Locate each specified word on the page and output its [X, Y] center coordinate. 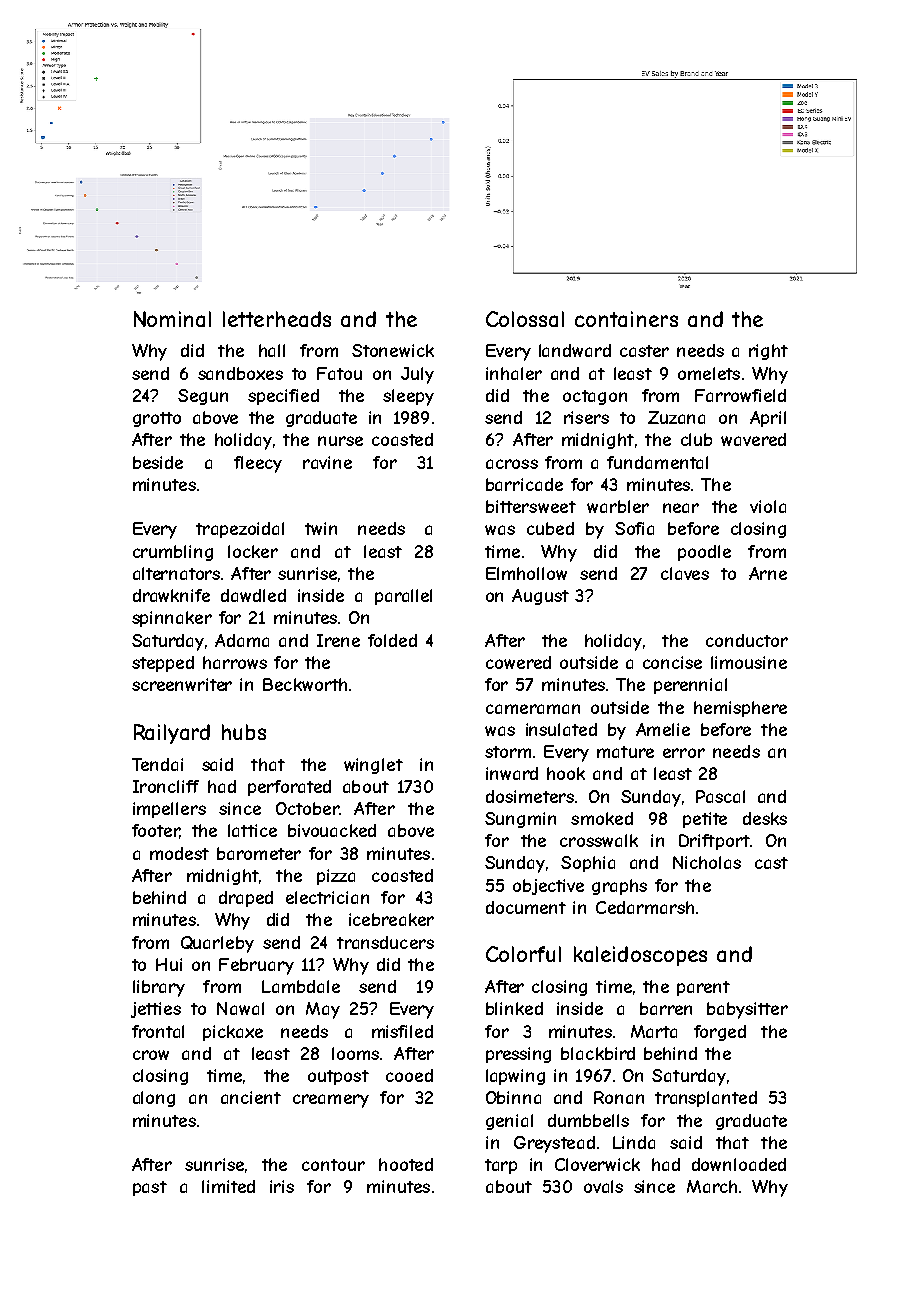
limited [228, 1186]
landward [575, 350]
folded [392, 640]
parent [703, 988]
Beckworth [305, 684]
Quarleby [217, 944]
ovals [603, 1186]
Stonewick [393, 350]
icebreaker [391, 919]
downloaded [739, 1164]
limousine [749, 662]
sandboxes [240, 373]
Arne [768, 573]
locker [253, 551]
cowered [518, 662]
